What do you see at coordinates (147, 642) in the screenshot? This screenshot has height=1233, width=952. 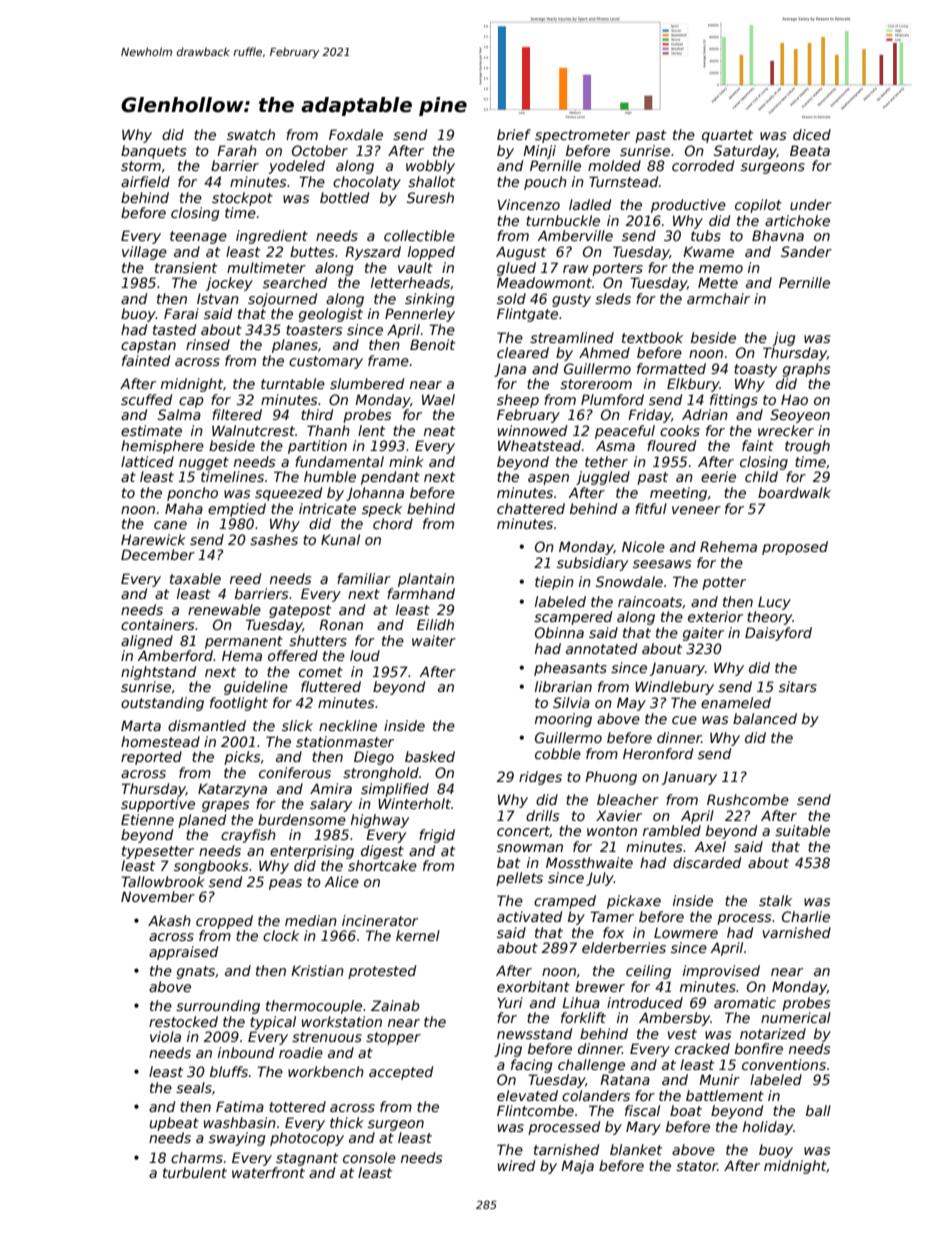 I see `aligned` at bounding box center [147, 642].
